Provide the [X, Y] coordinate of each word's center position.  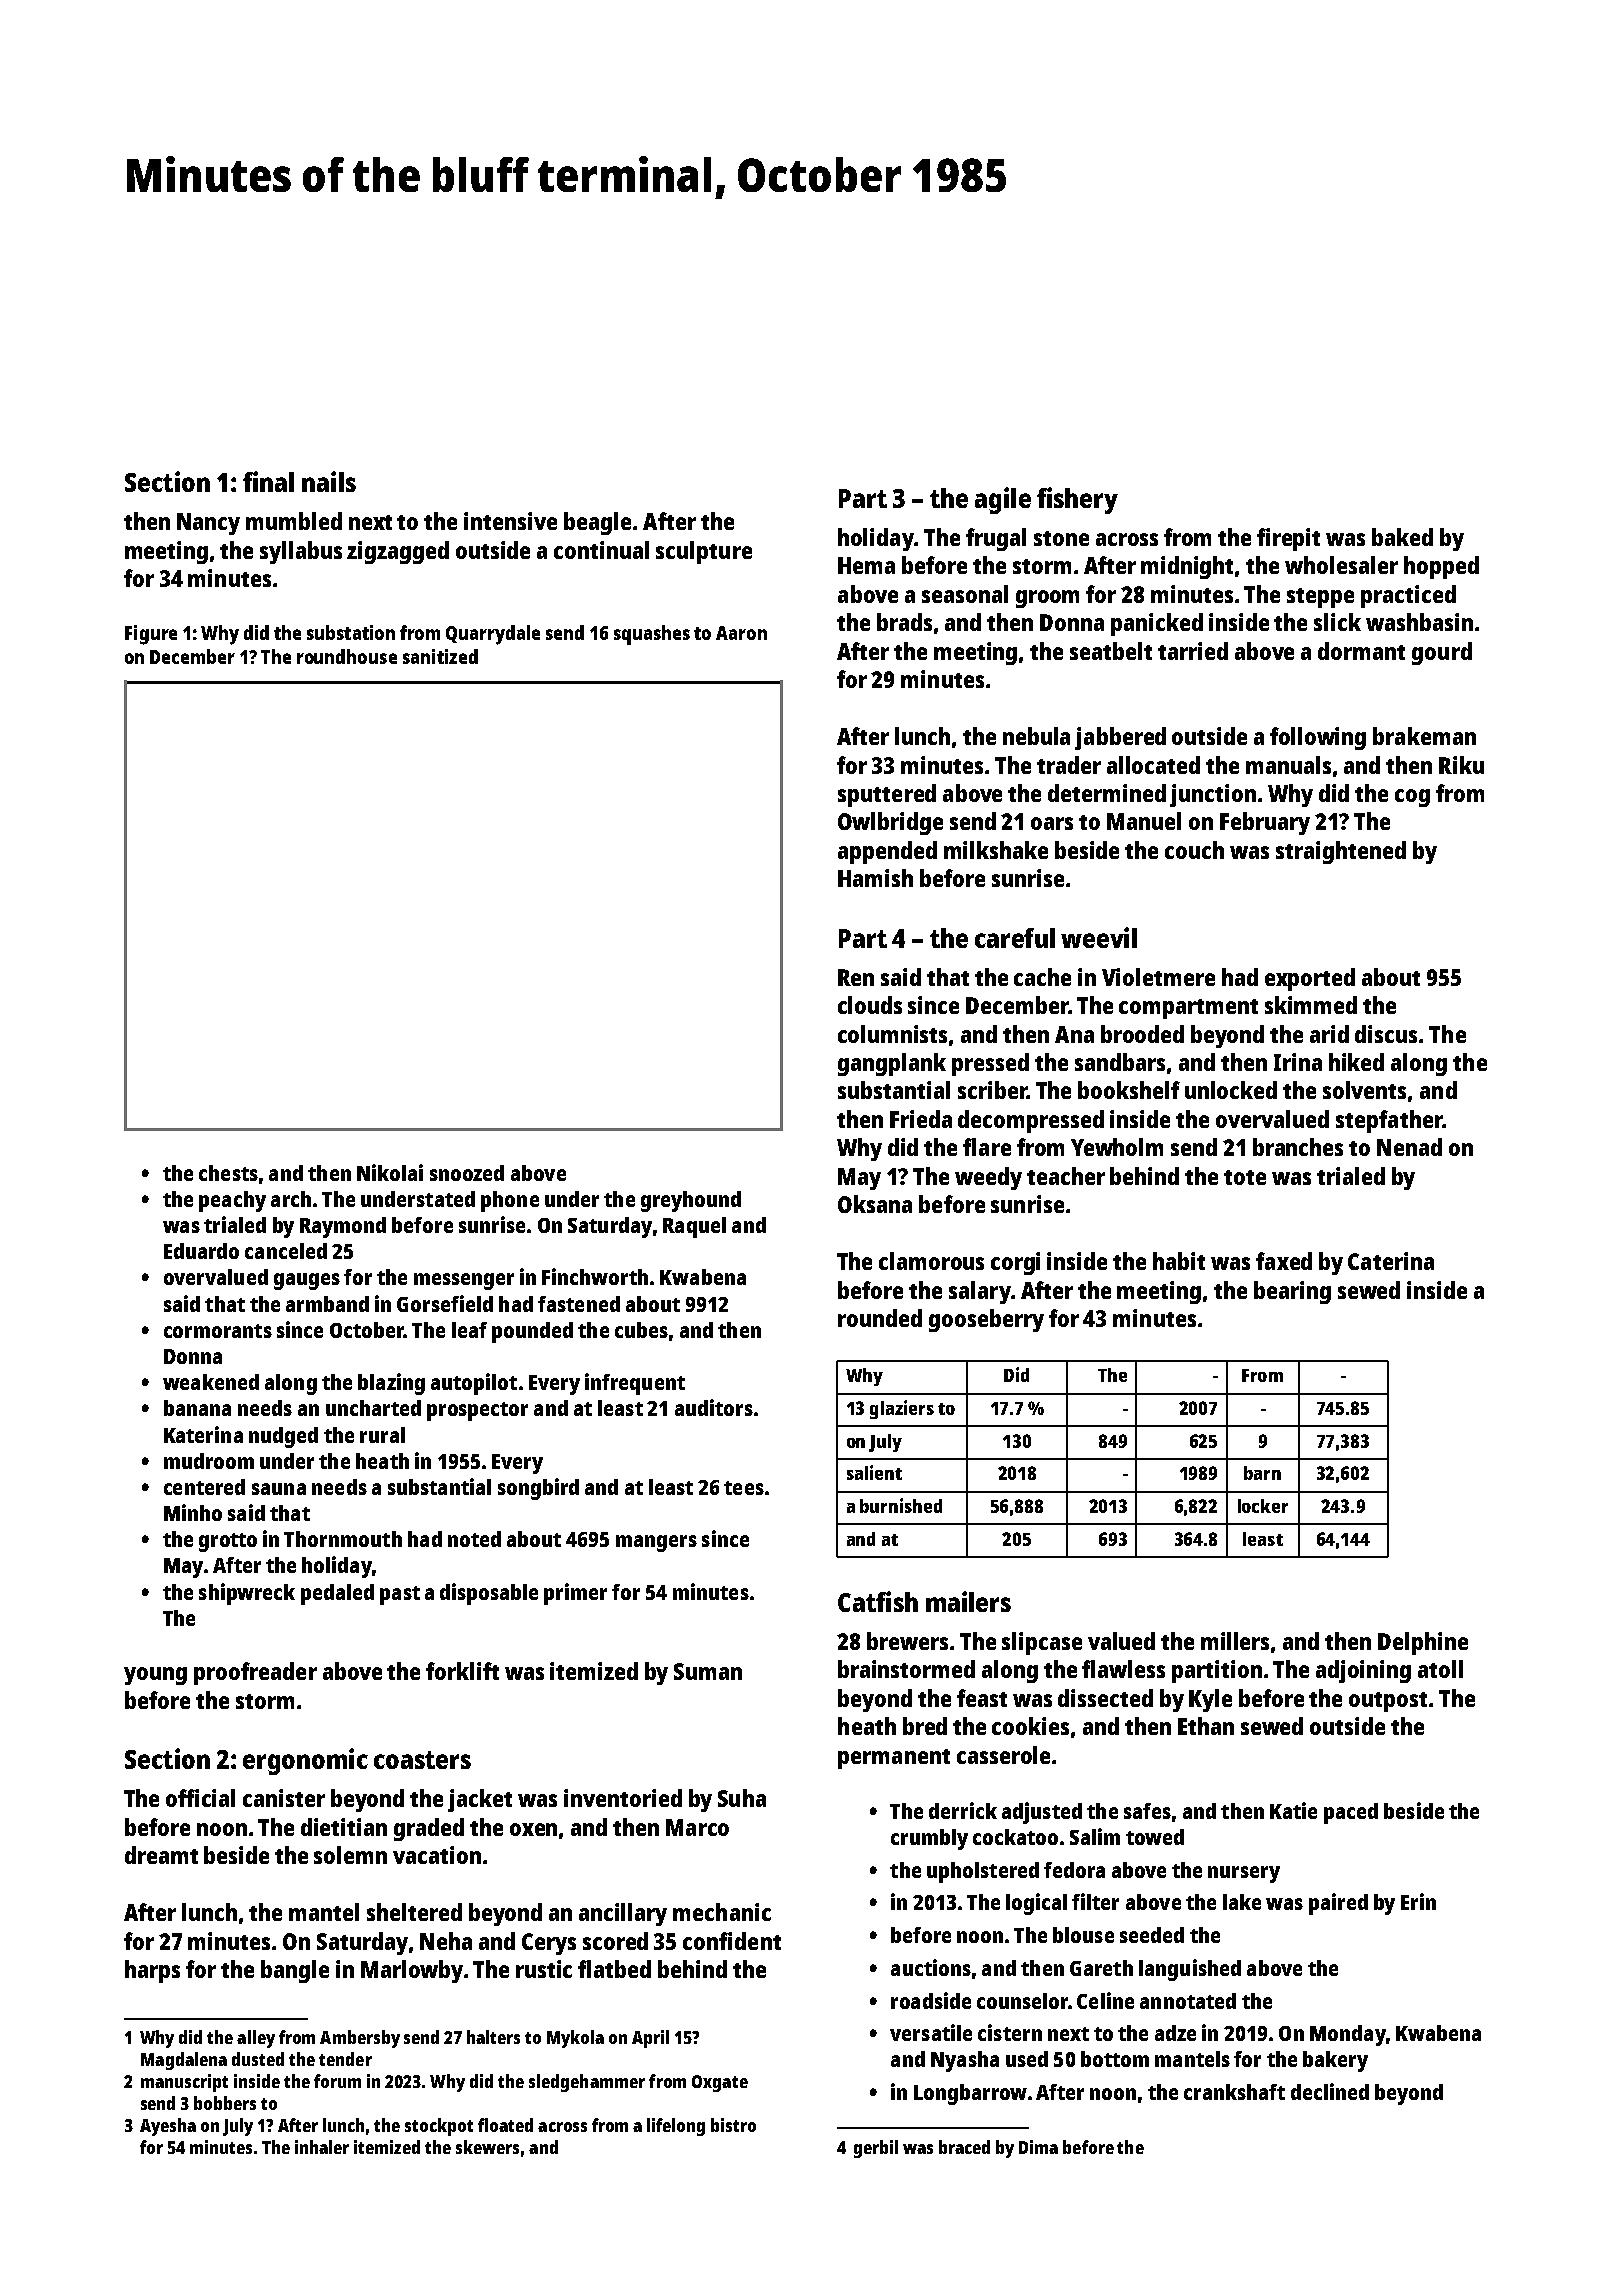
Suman [708, 1671]
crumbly [929, 1839]
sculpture [704, 552]
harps [152, 1971]
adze [1175, 2033]
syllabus [301, 552]
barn [1262, 1473]
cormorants [218, 1331]
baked [1402, 537]
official [200, 1798]
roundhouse [347, 656]
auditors [714, 1407]
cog [1412, 798]
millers [1235, 1641]
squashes [652, 635]
